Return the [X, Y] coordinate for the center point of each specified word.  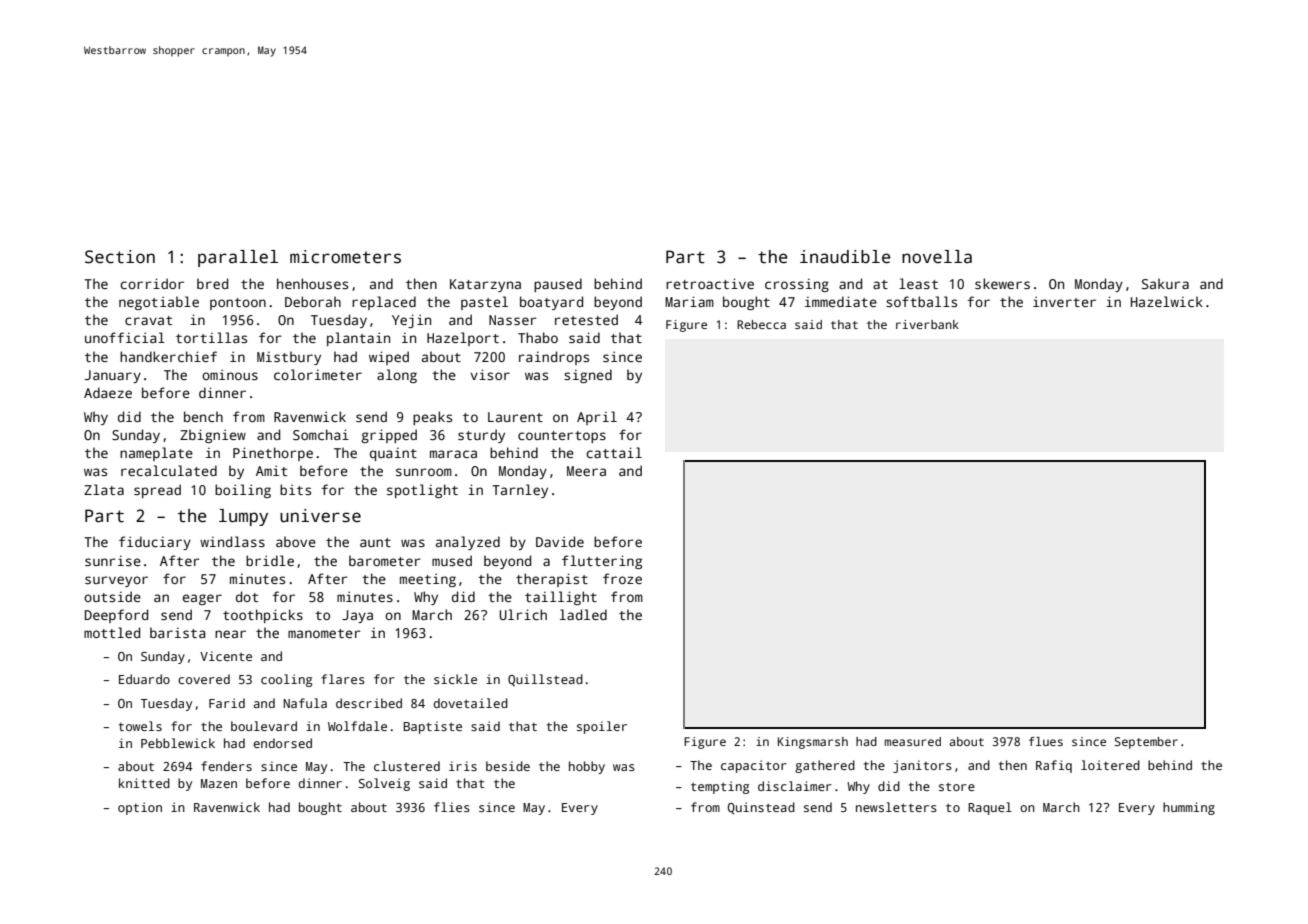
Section [120, 257]
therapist [552, 580]
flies [452, 807]
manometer [324, 633]
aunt [375, 542]
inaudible [845, 257]
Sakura [1165, 283]
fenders [226, 766]
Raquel [990, 808]
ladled [583, 614]
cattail [614, 452]
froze [622, 578]
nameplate [156, 454]
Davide [560, 541]
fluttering [602, 562]
